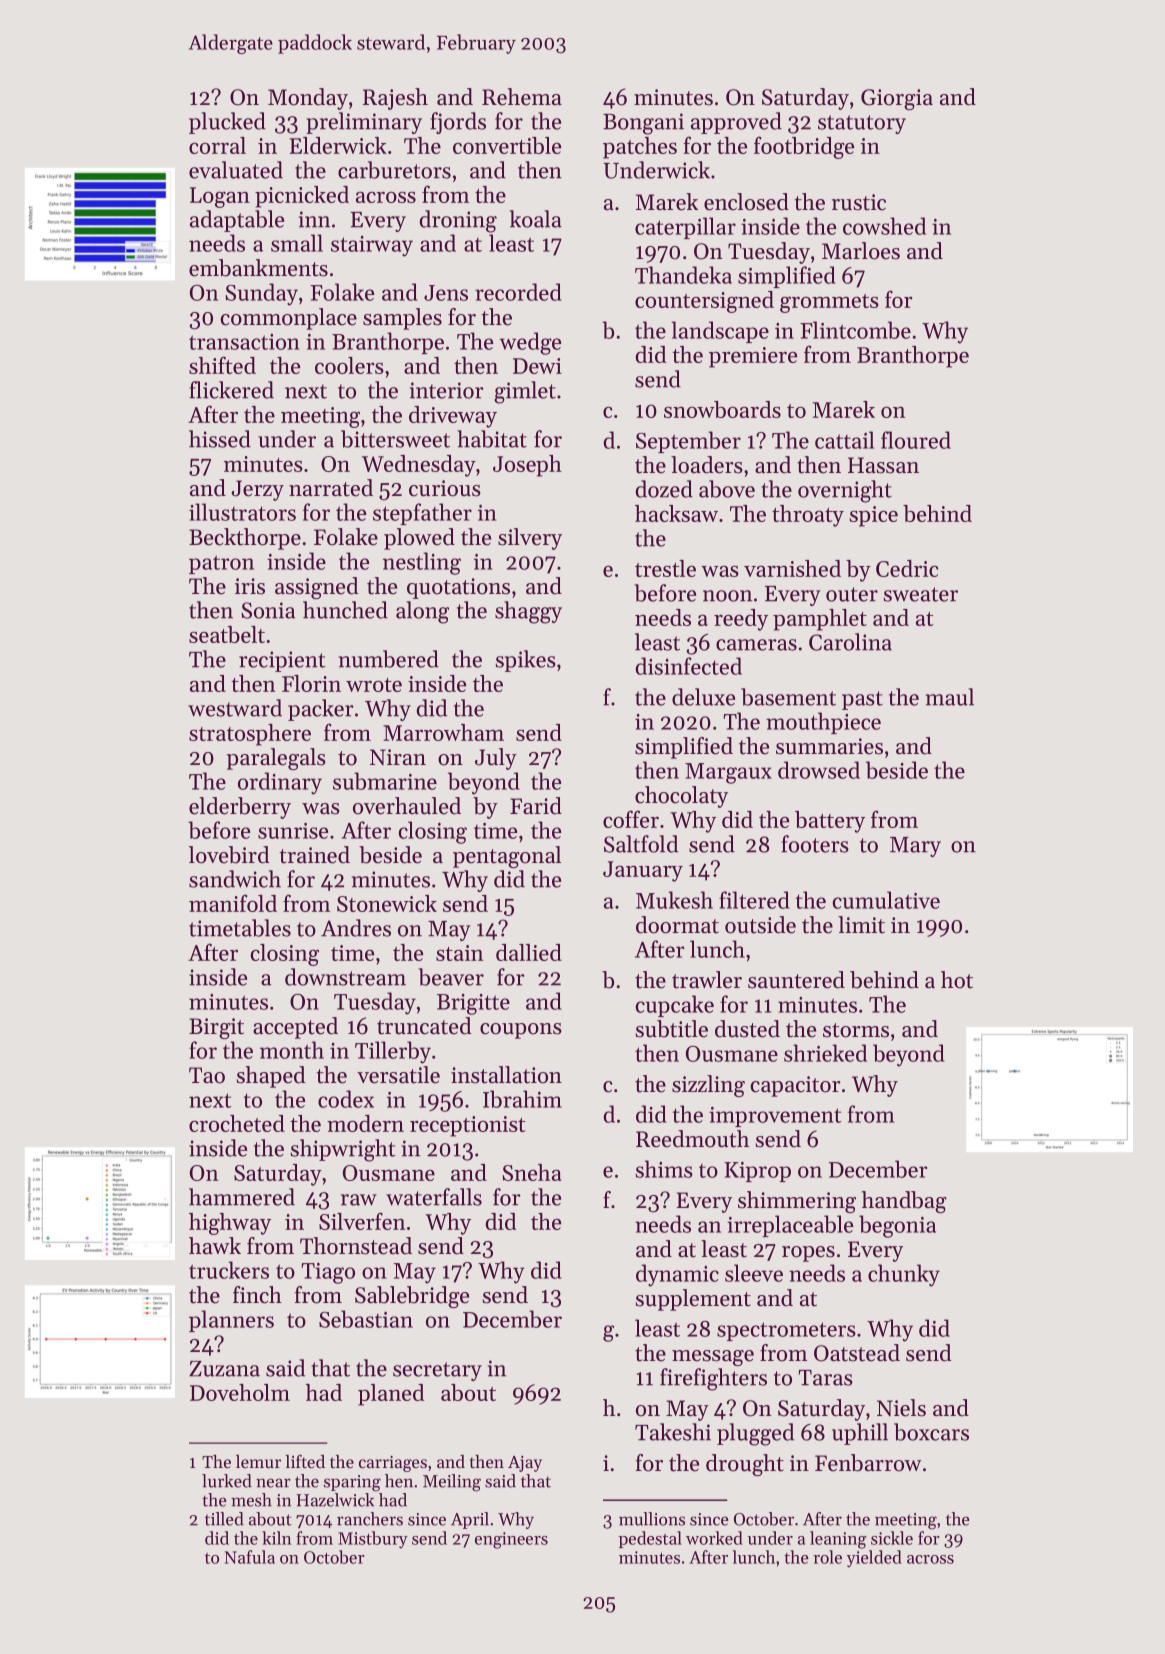  What do you see at coordinates (830, 822) in the page?
I see `battery` at bounding box center [830, 822].
